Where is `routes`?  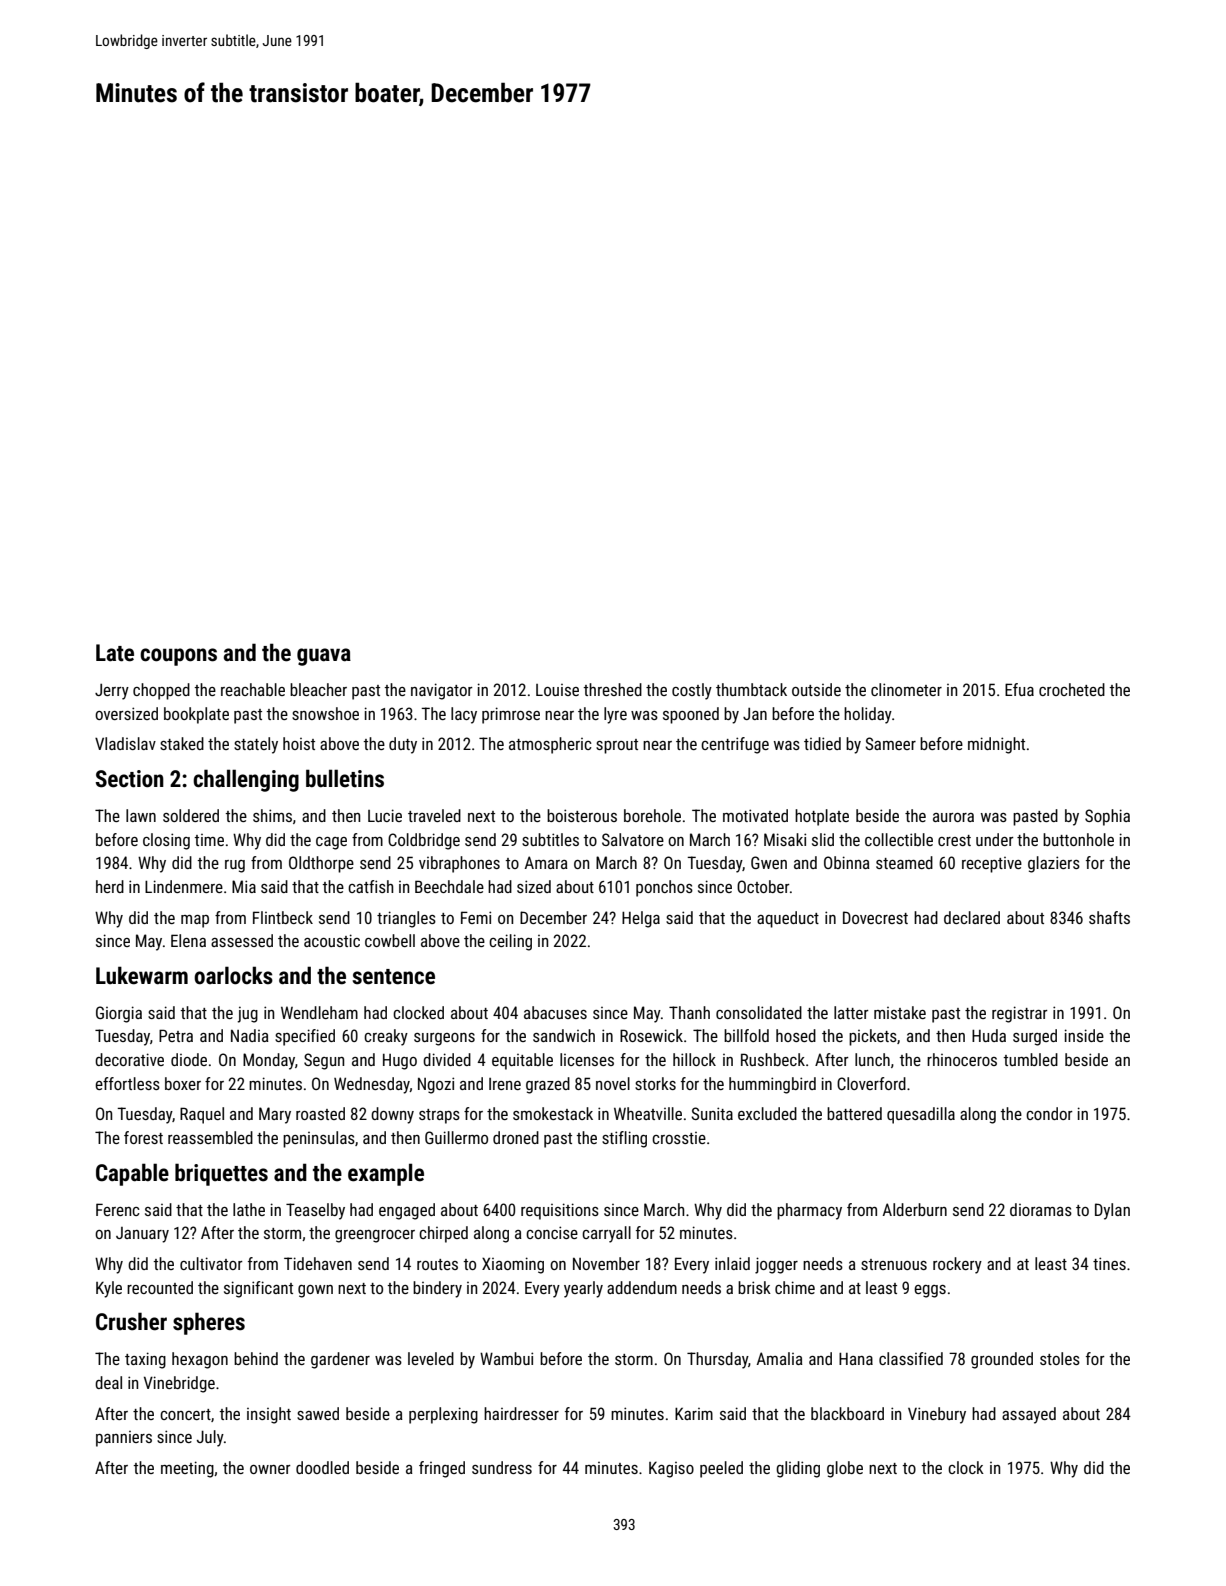 routes is located at coordinates (437, 1264).
